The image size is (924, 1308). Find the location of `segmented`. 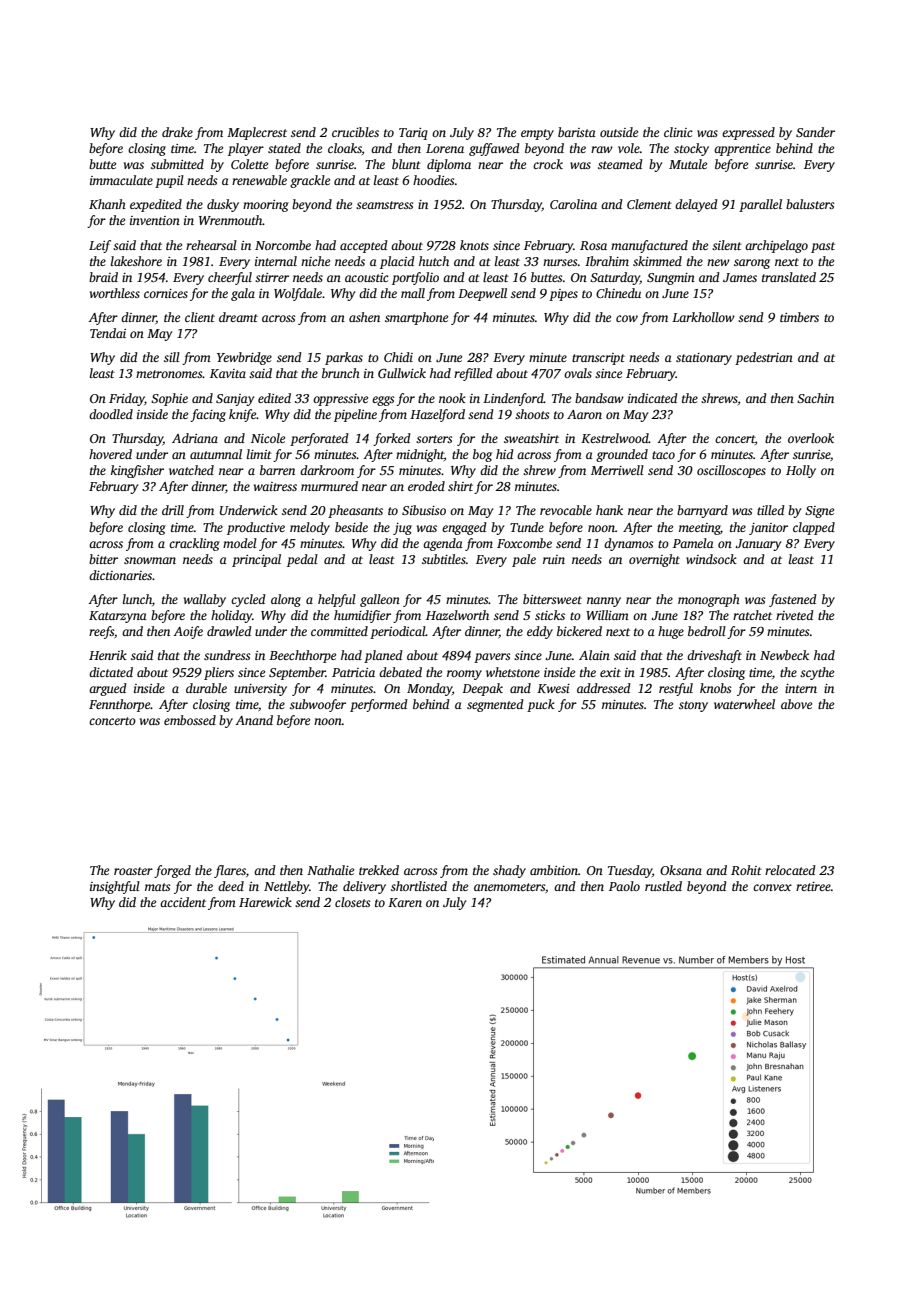

segmented is located at coordinates (495, 705).
